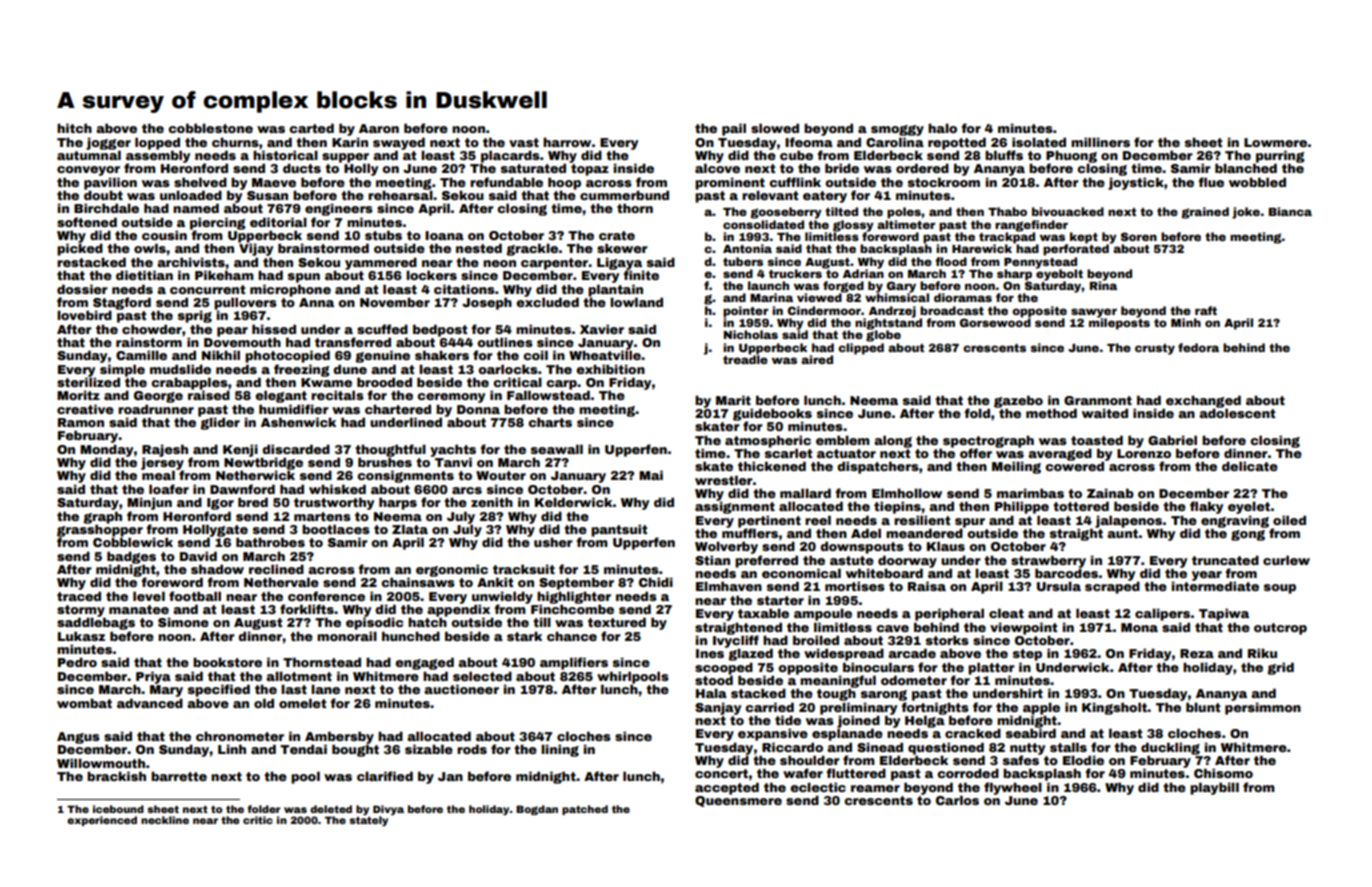 The image size is (1372, 887). Describe the element at coordinates (1215, 586) in the image. I see `intermediate` at that location.
